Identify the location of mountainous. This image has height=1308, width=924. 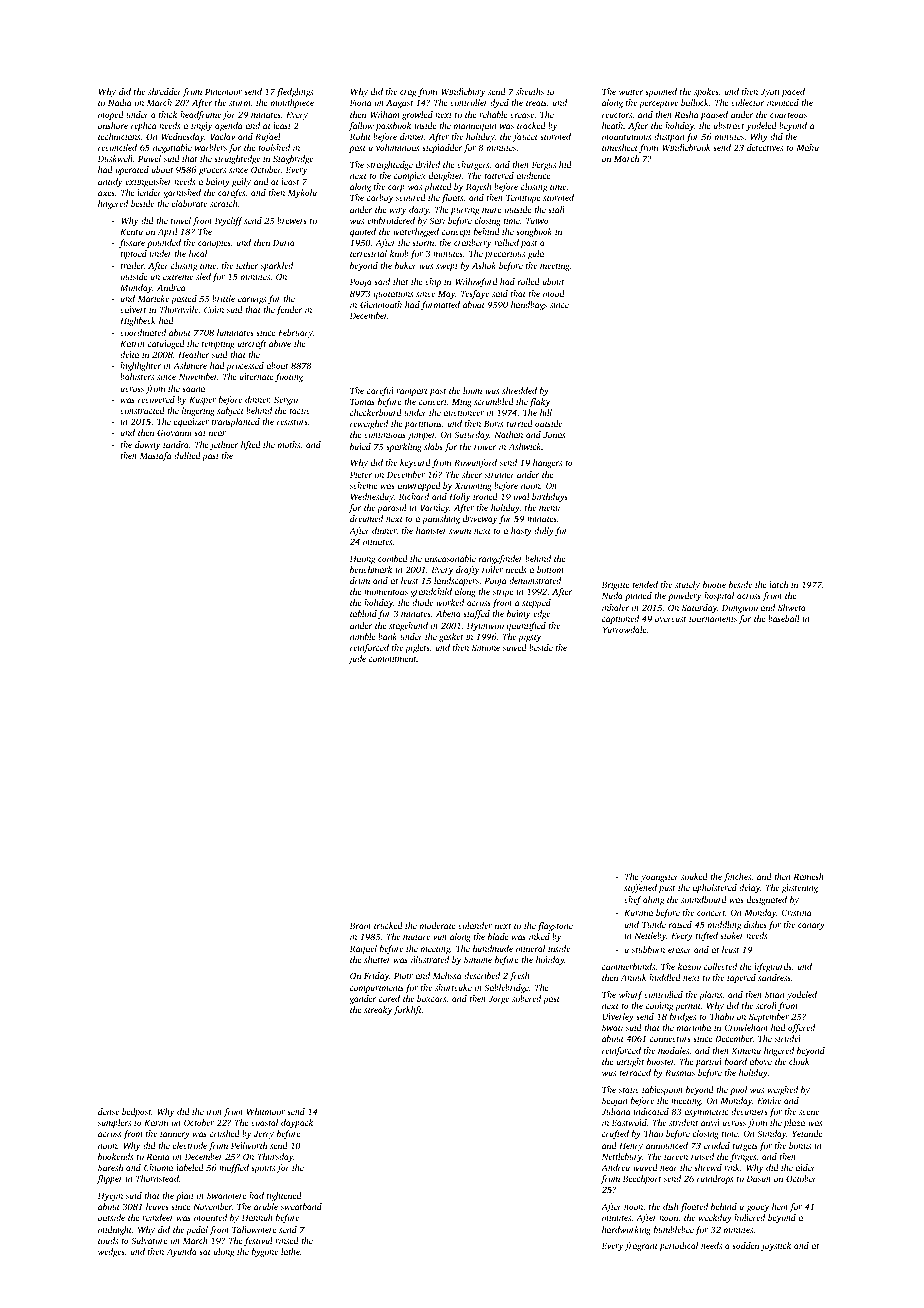
(626, 137).
